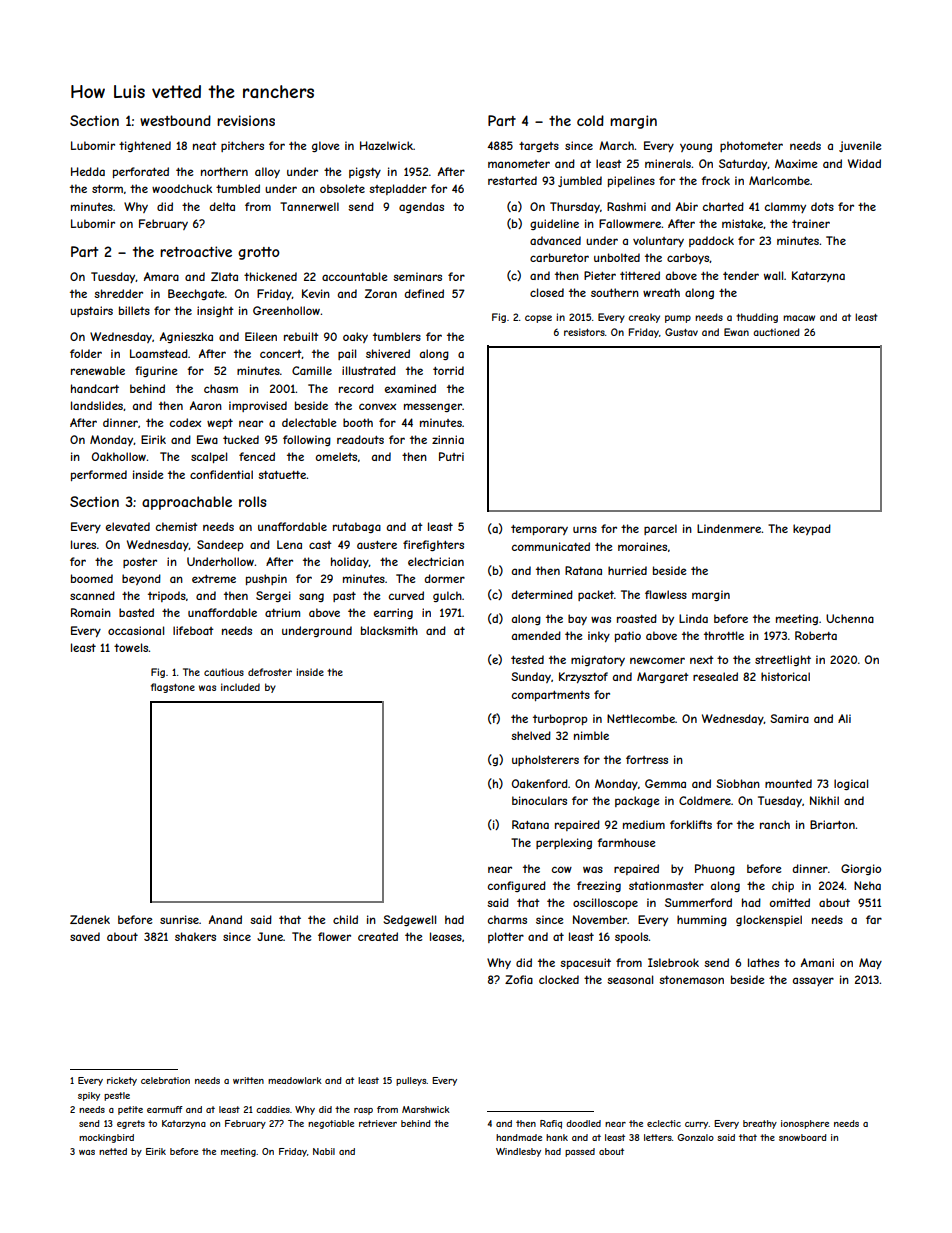 The image size is (952, 1233). Describe the element at coordinates (246, 120) in the screenshot. I see `revisions` at that location.
